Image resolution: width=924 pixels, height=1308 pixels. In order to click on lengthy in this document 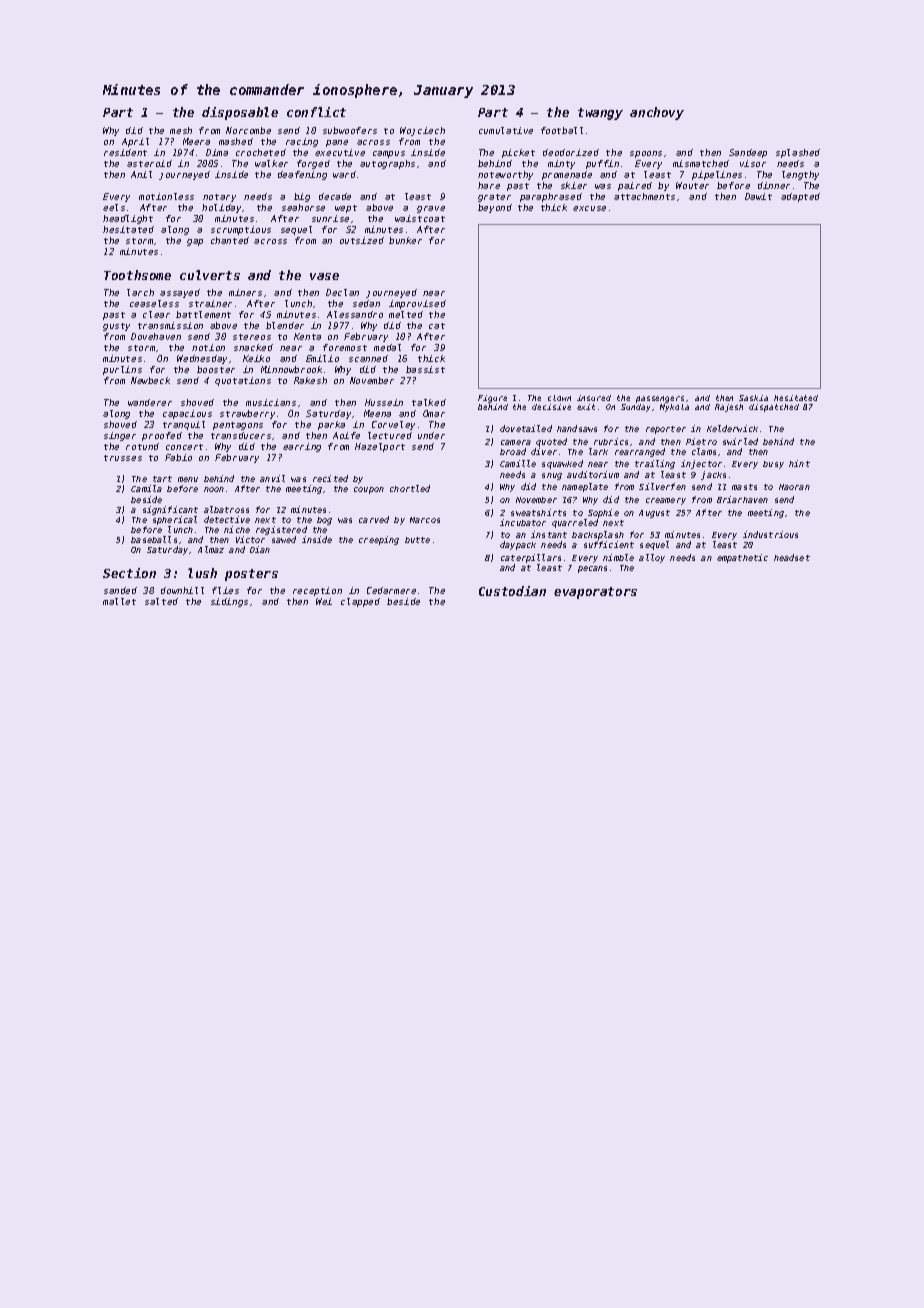, I will do `click(800, 175)`.
